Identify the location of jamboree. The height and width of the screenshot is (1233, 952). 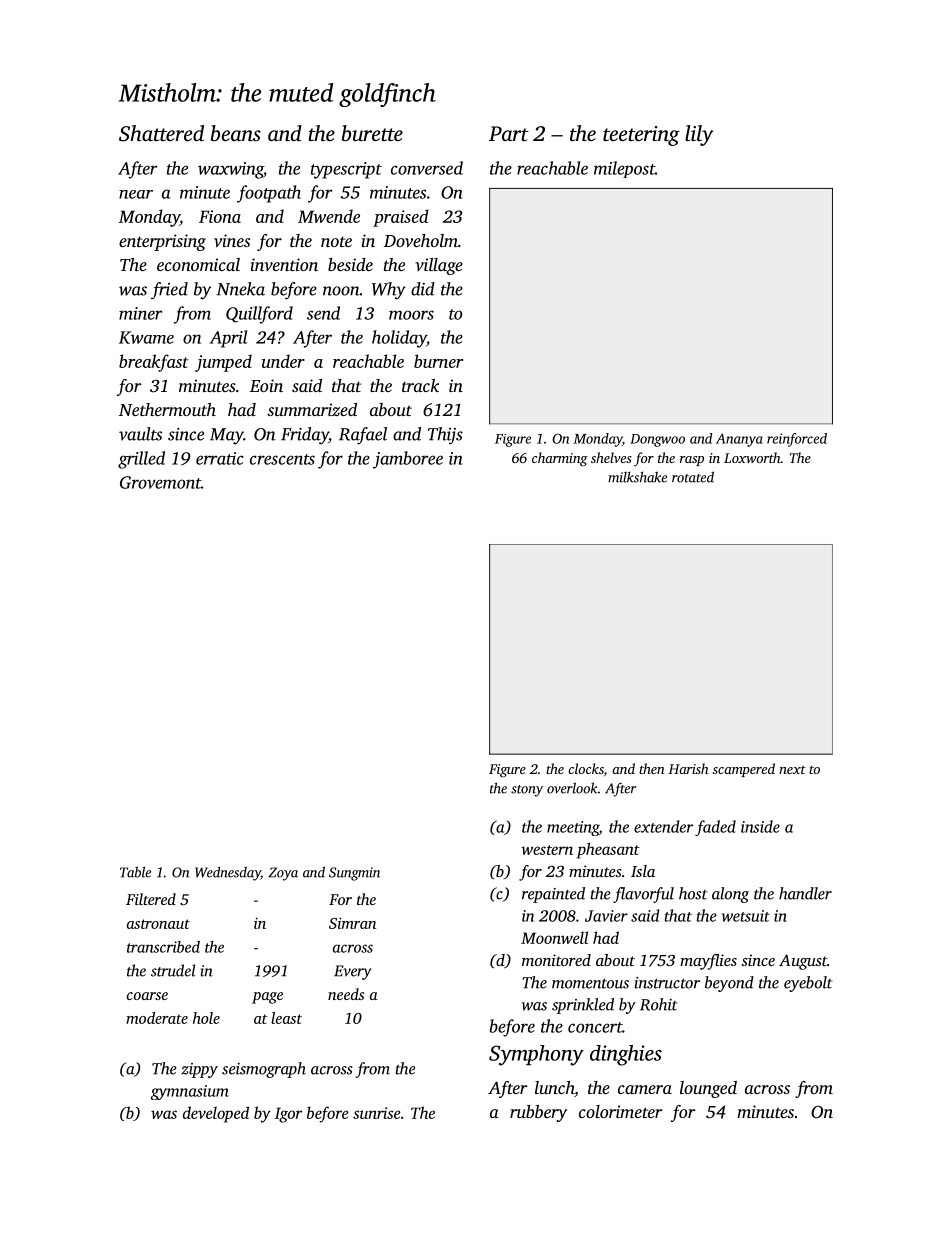
(408, 460).
